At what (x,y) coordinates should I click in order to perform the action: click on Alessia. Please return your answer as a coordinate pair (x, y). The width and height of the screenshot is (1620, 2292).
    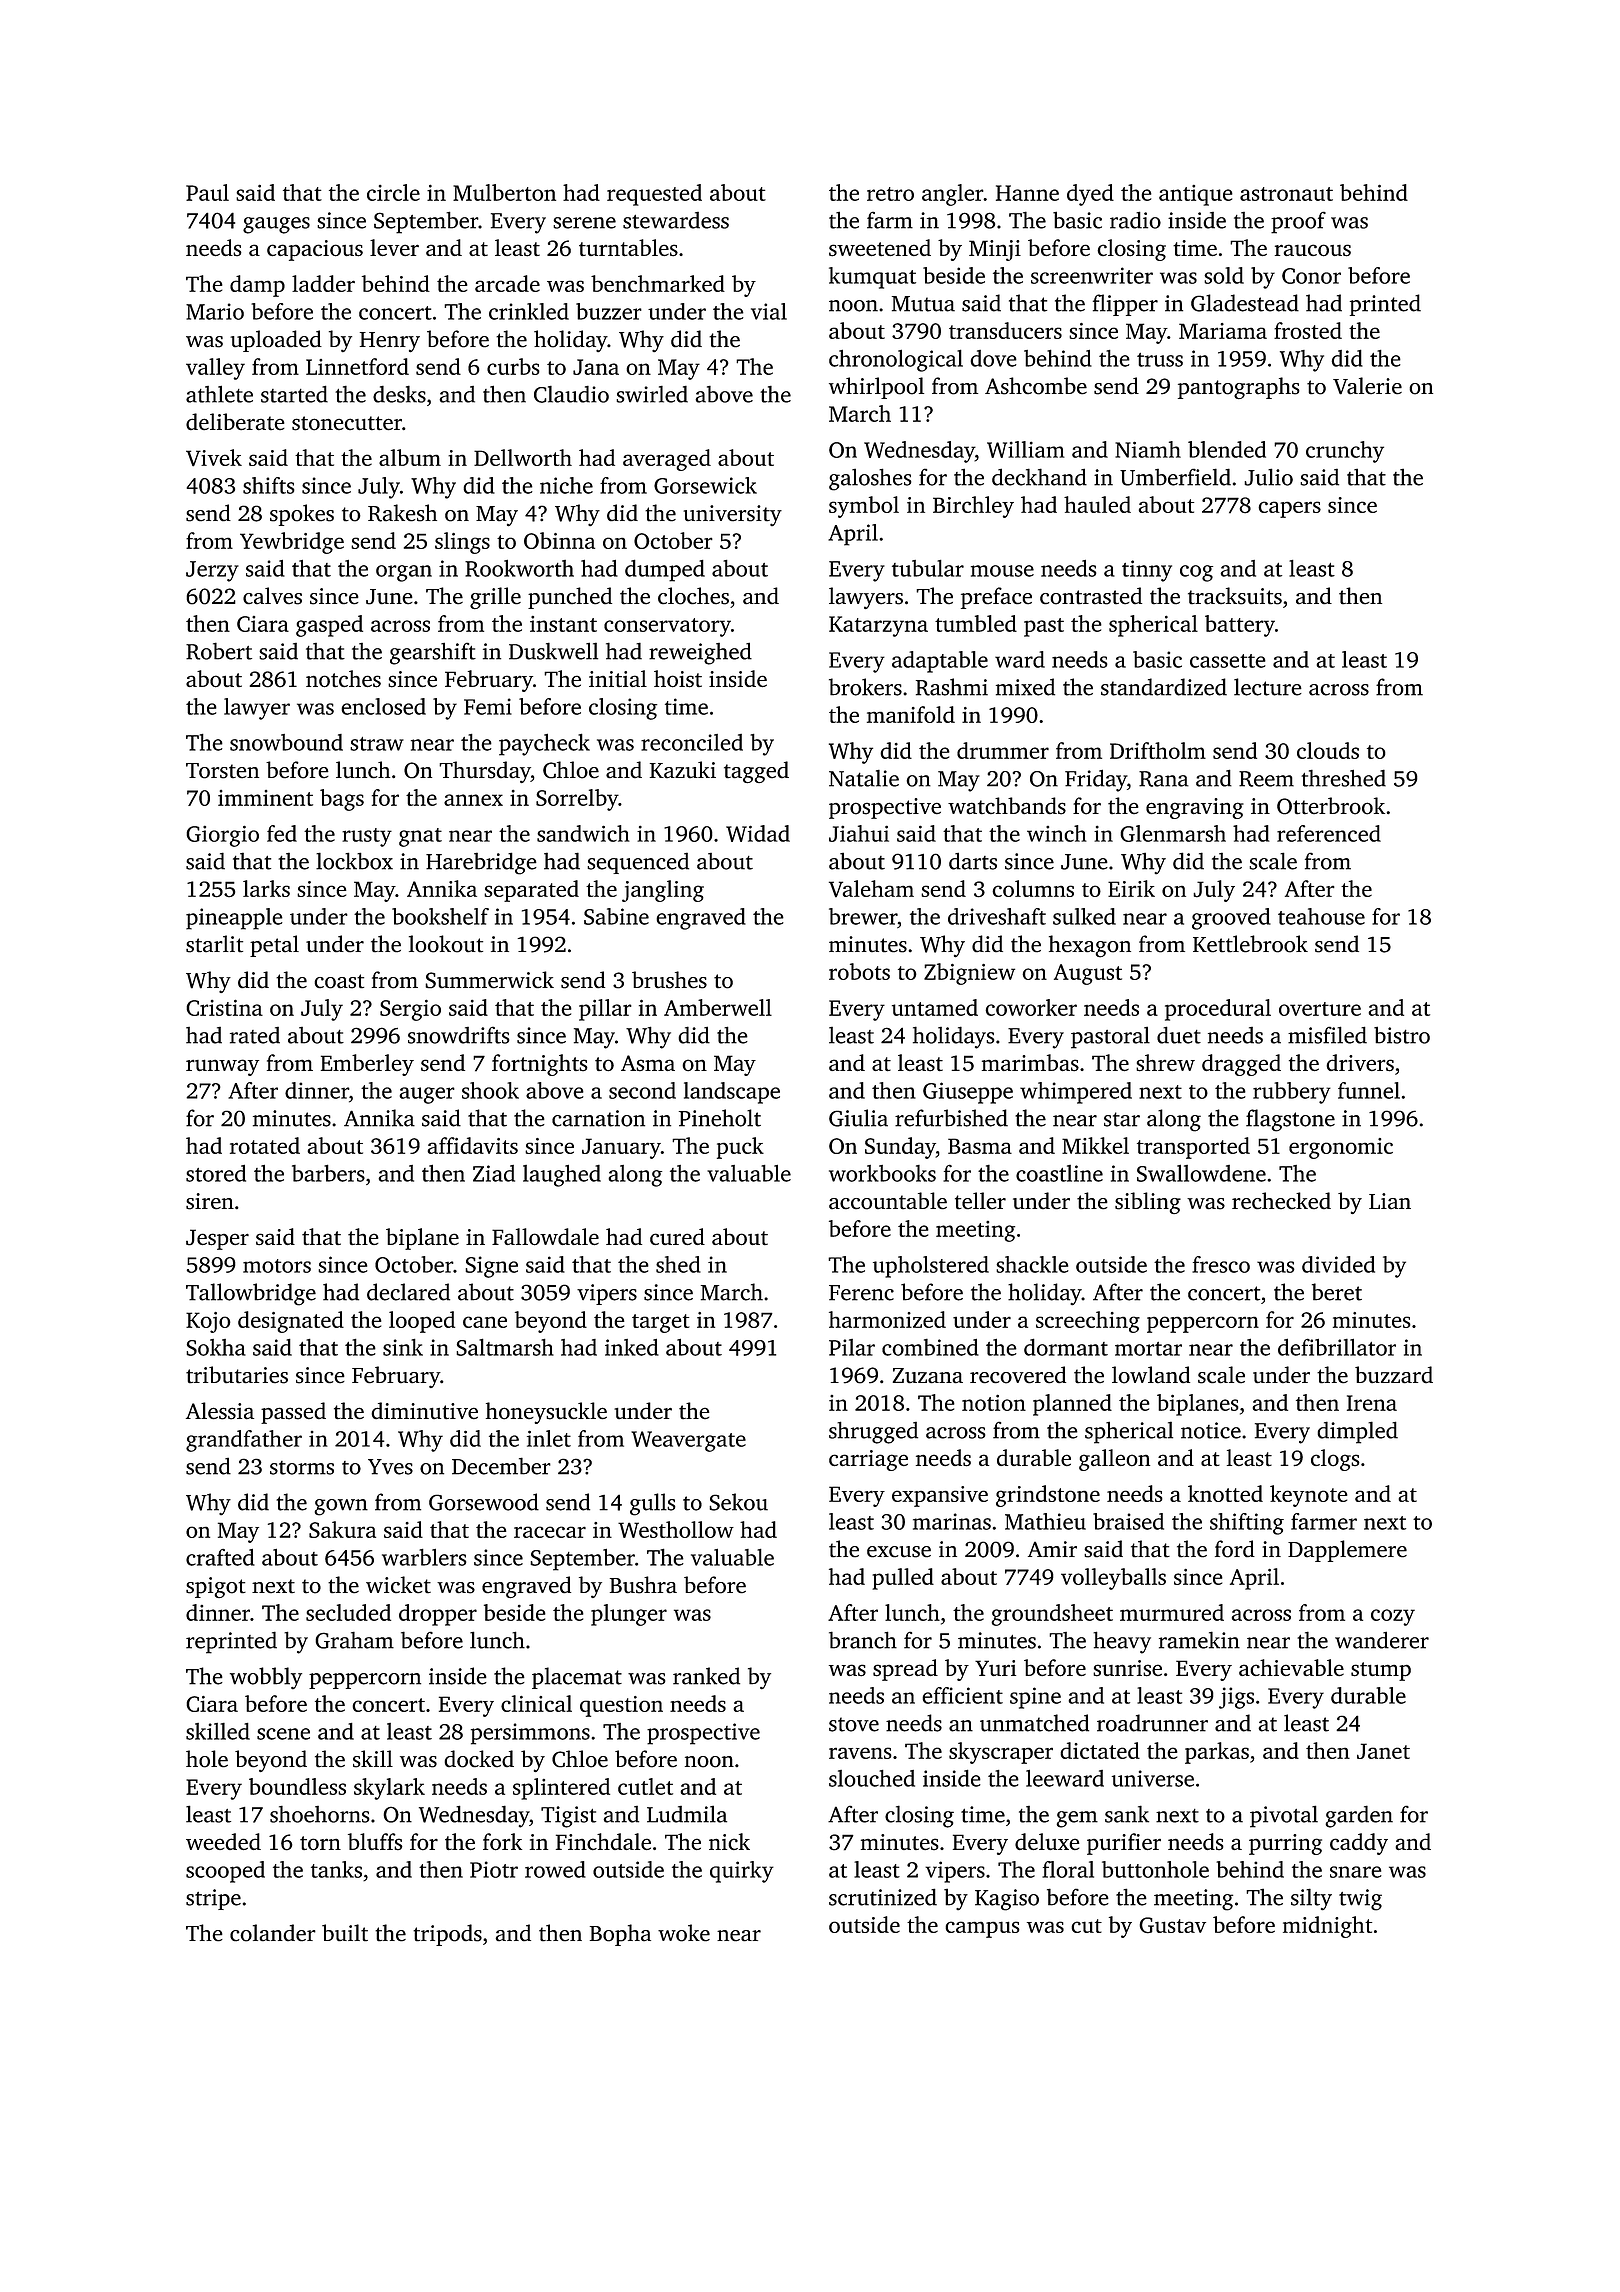
    Looking at the image, I should click on (220, 1411).
